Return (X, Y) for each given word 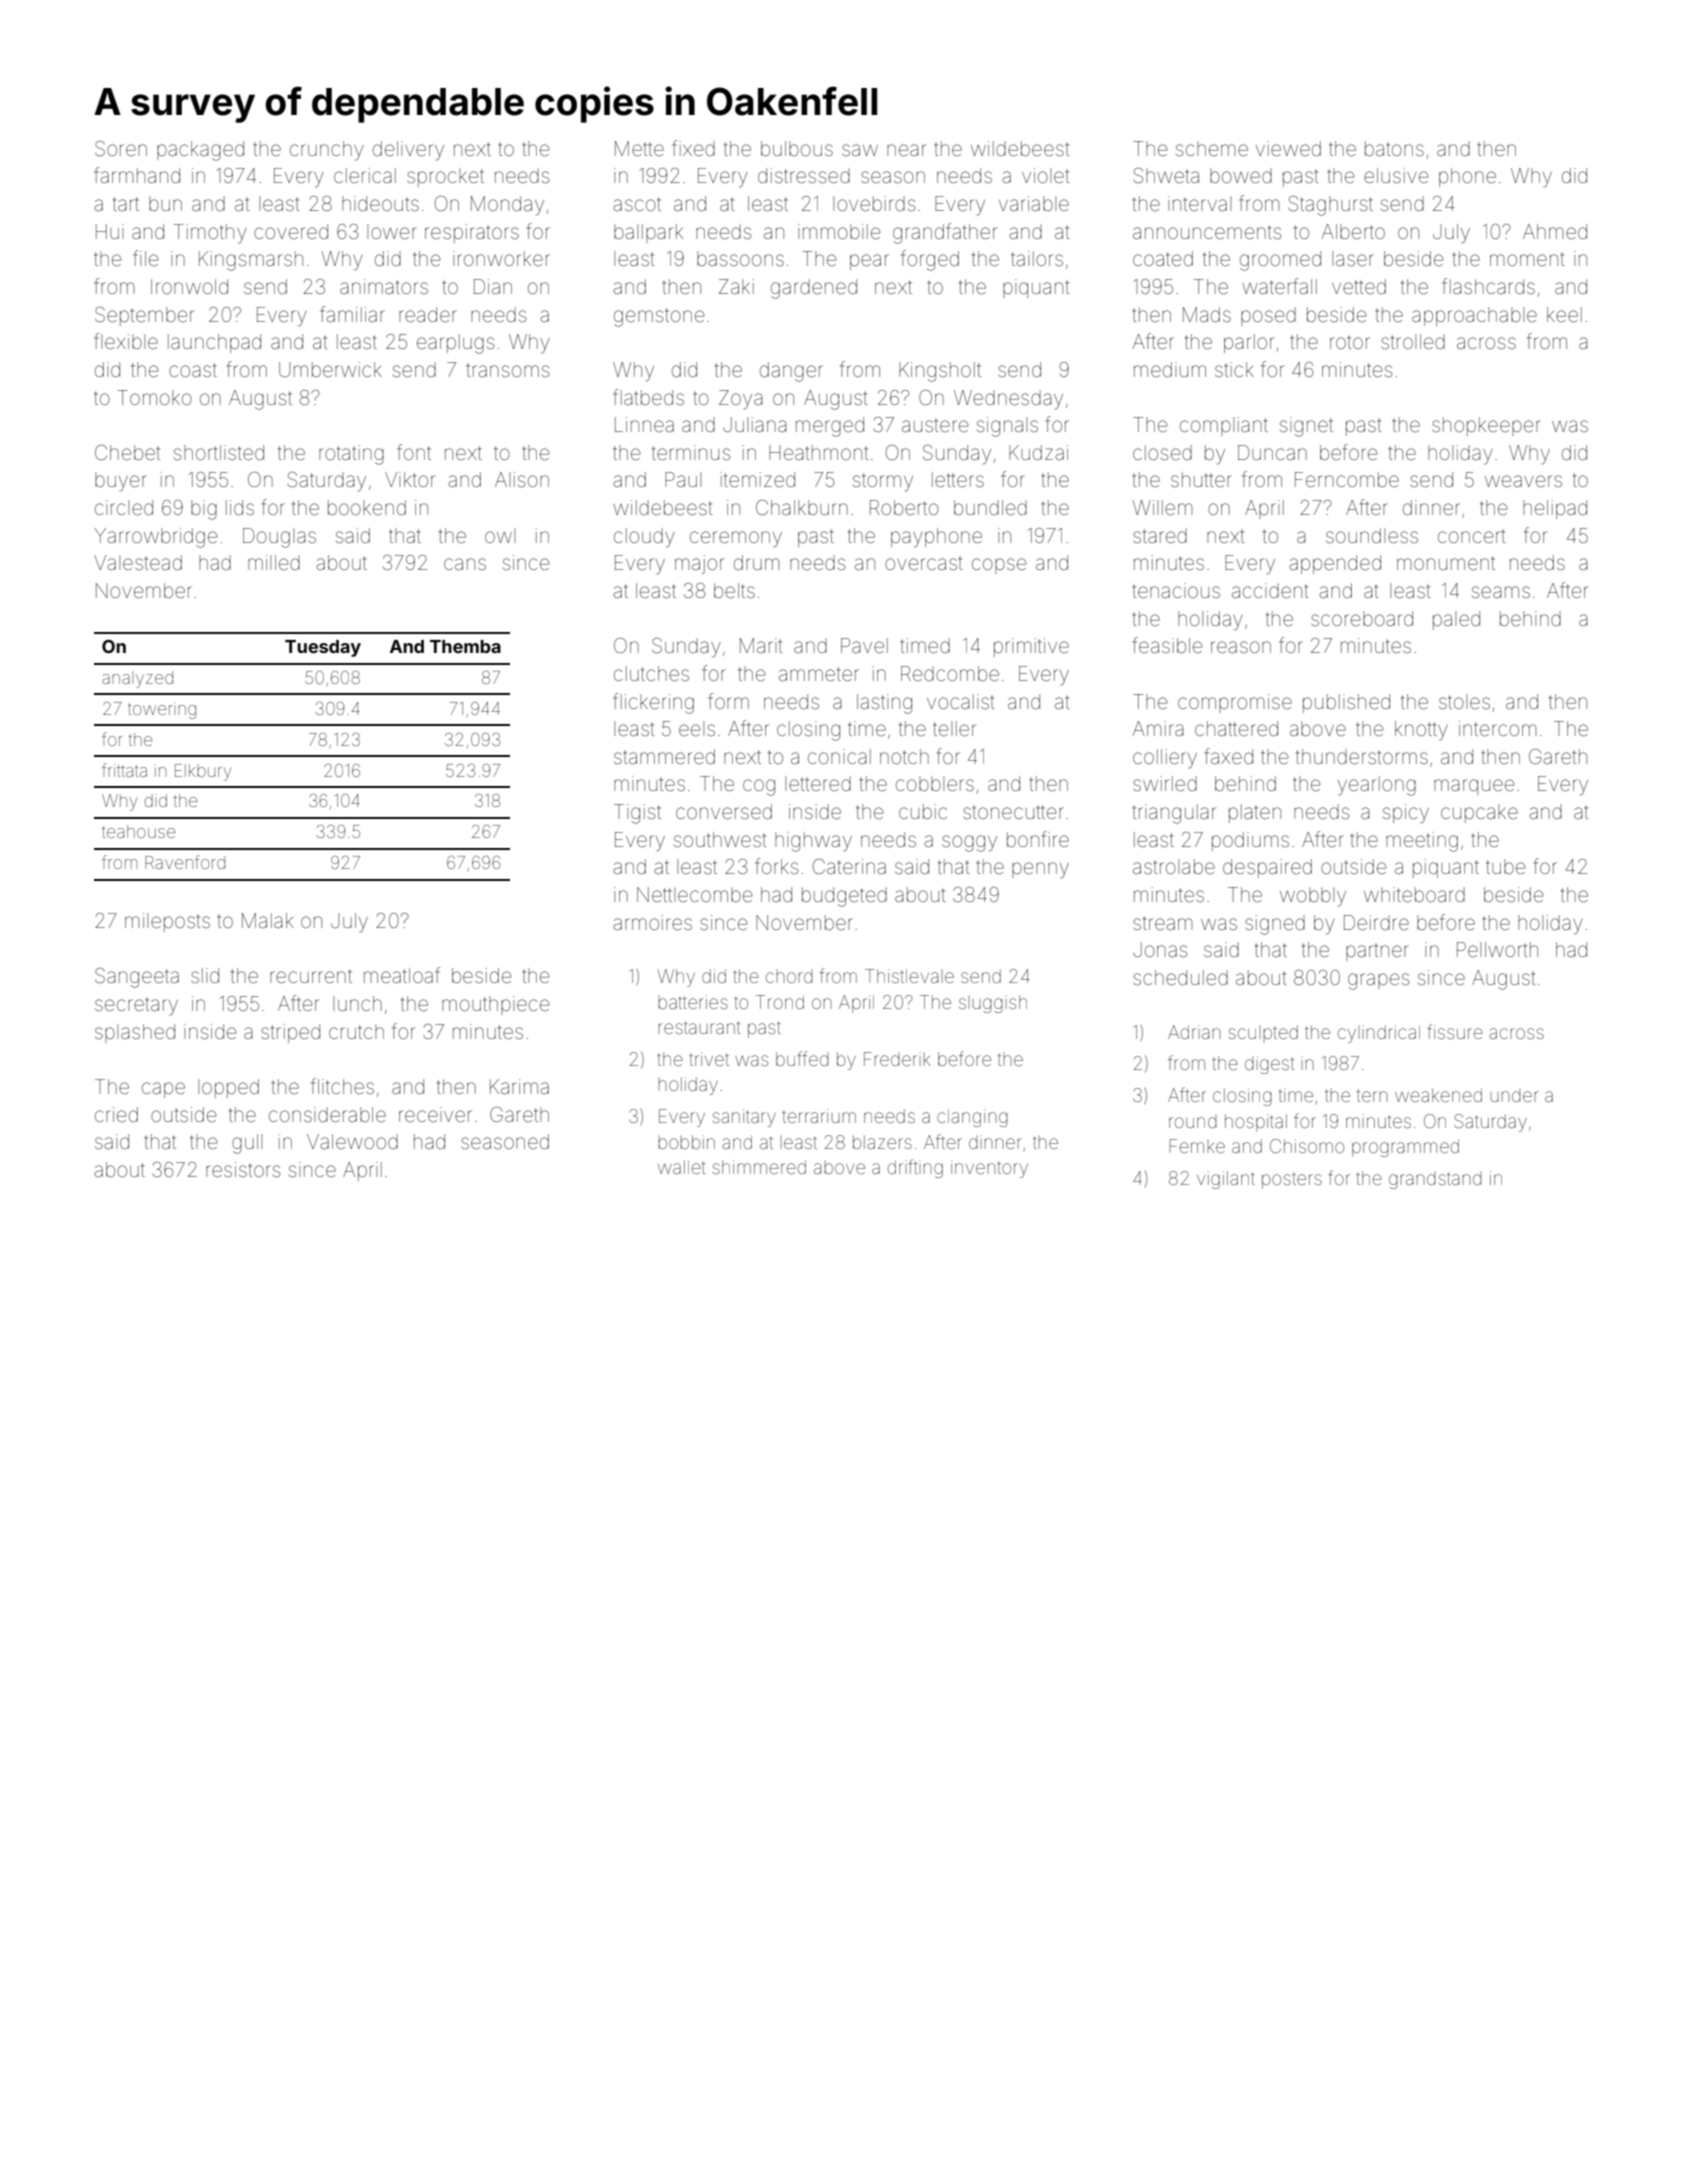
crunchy (327, 151)
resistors (243, 1169)
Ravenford (185, 862)
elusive (1396, 175)
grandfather (945, 233)
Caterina (849, 866)
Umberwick (330, 369)
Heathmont (818, 452)
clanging (972, 1118)
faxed (1229, 756)
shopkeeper (1486, 426)
